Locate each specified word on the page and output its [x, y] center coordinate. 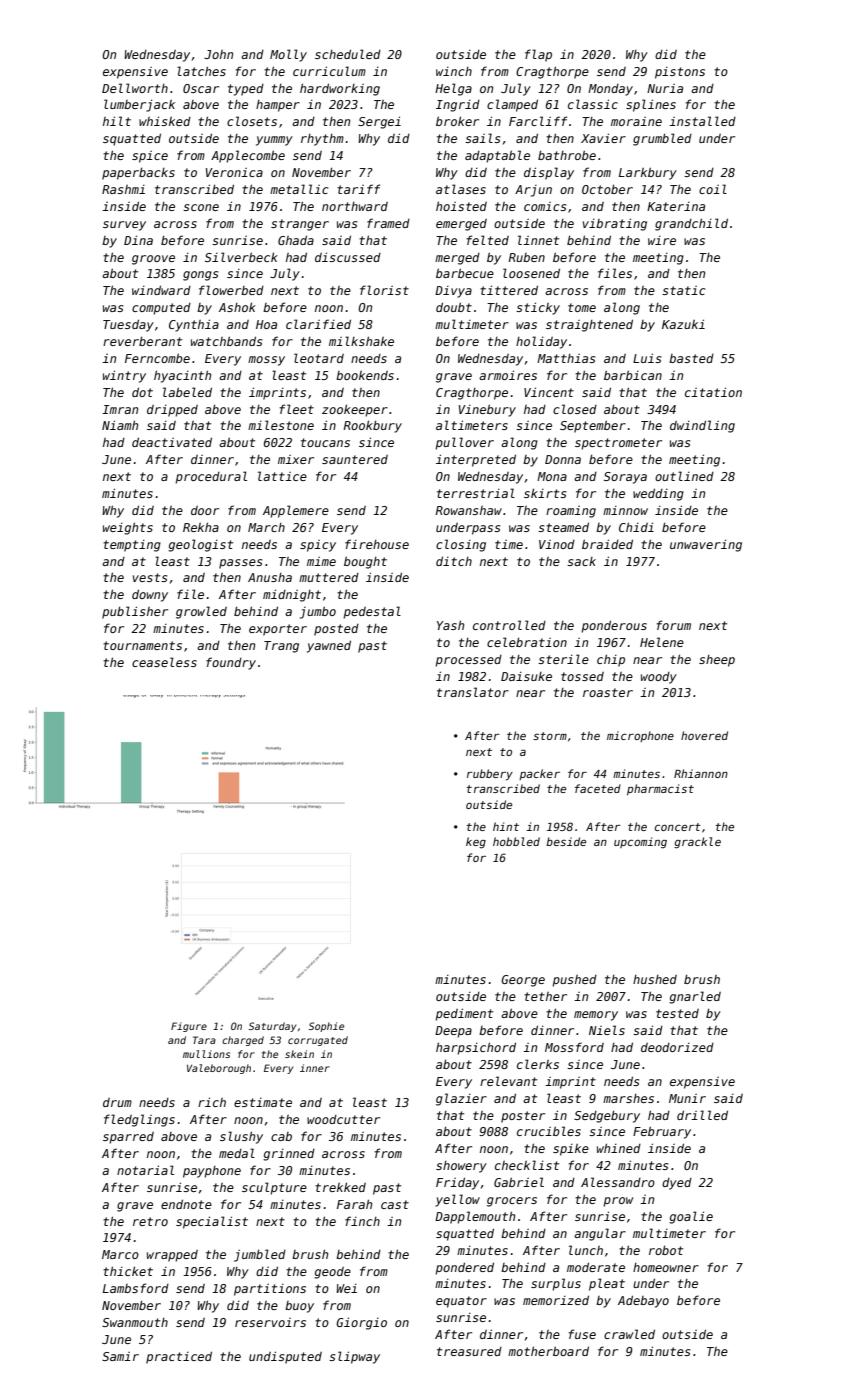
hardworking [340, 89]
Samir [120, 1356]
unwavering [706, 545]
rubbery [490, 775]
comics [545, 206]
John [218, 54]
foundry [231, 663]
